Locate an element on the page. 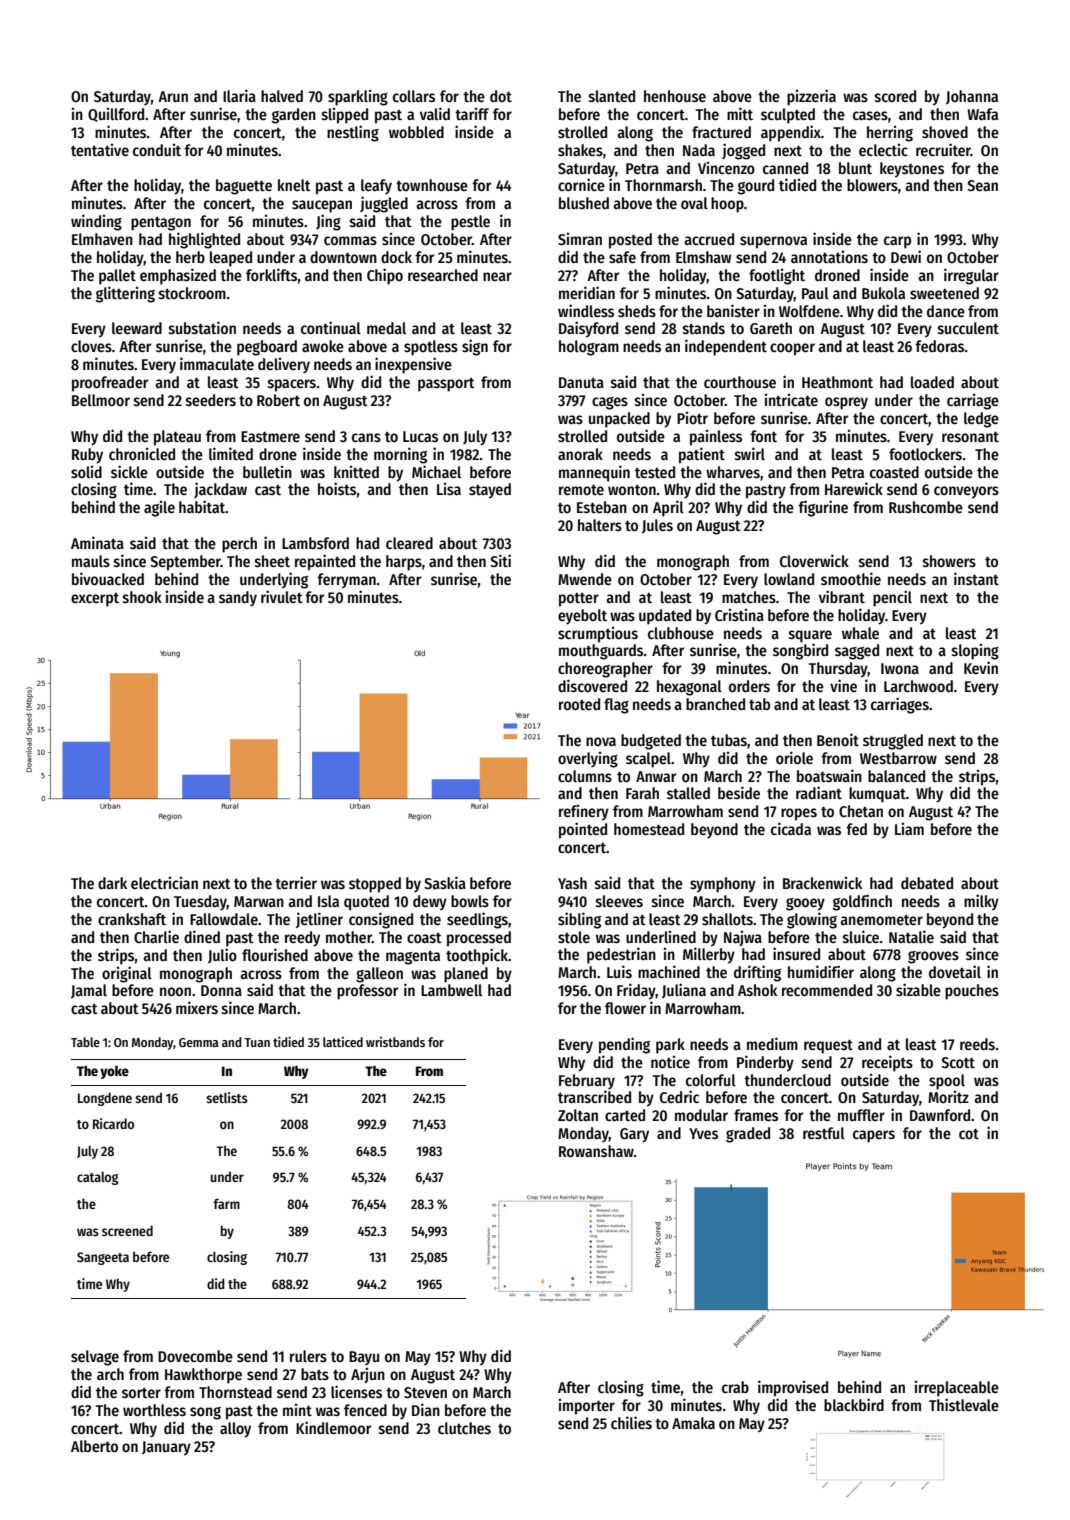 The image size is (1070, 1520). anorak is located at coordinates (580, 454).
